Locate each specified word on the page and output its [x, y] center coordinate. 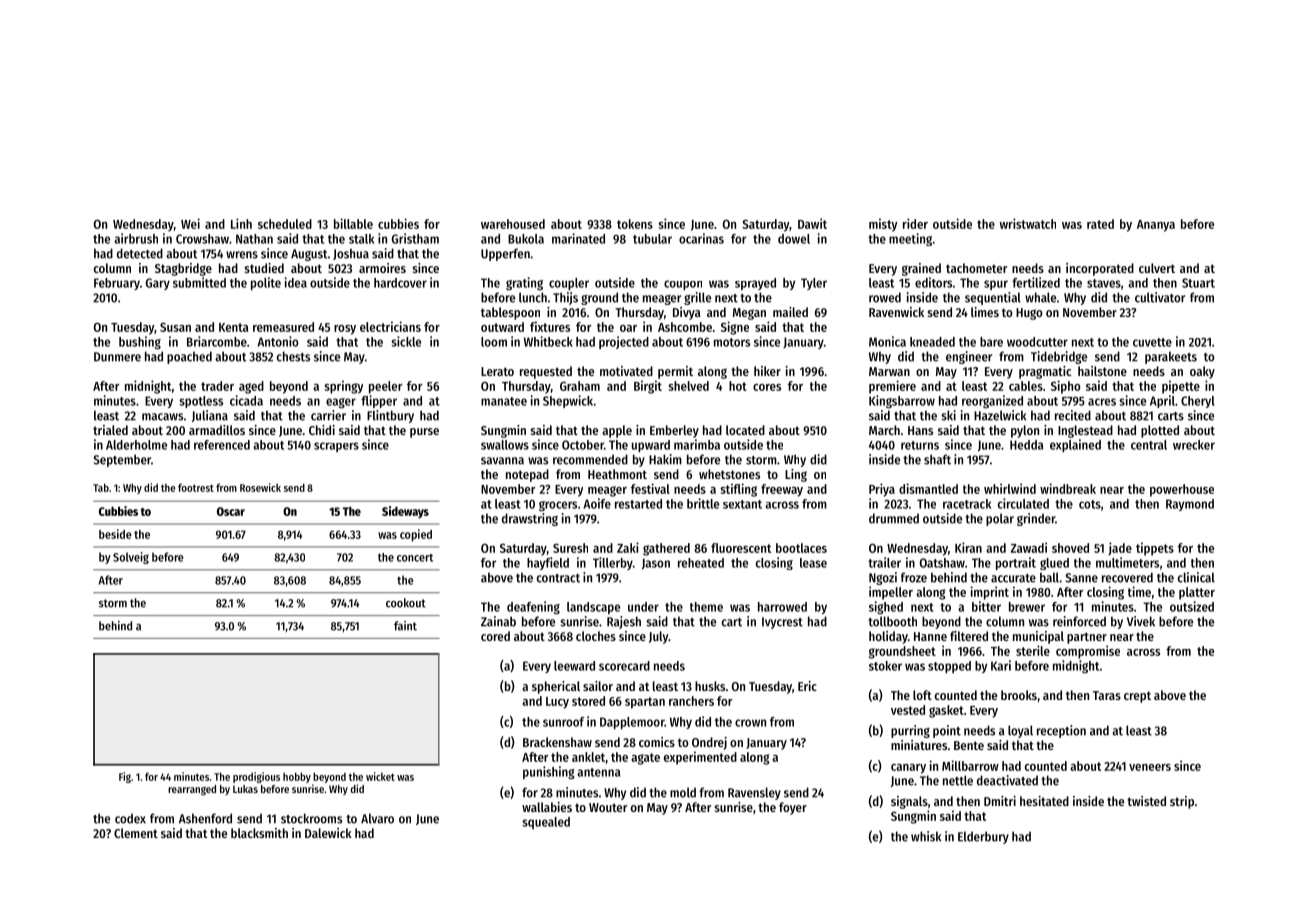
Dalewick [328, 833]
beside [115, 534]
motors [732, 342]
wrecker [1194, 445]
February [117, 284]
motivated [626, 371]
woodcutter [1037, 342]
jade [1120, 548]
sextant [742, 504]
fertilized [1036, 282]
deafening [533, 608]
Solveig [131, 558]
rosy [345, 330]
